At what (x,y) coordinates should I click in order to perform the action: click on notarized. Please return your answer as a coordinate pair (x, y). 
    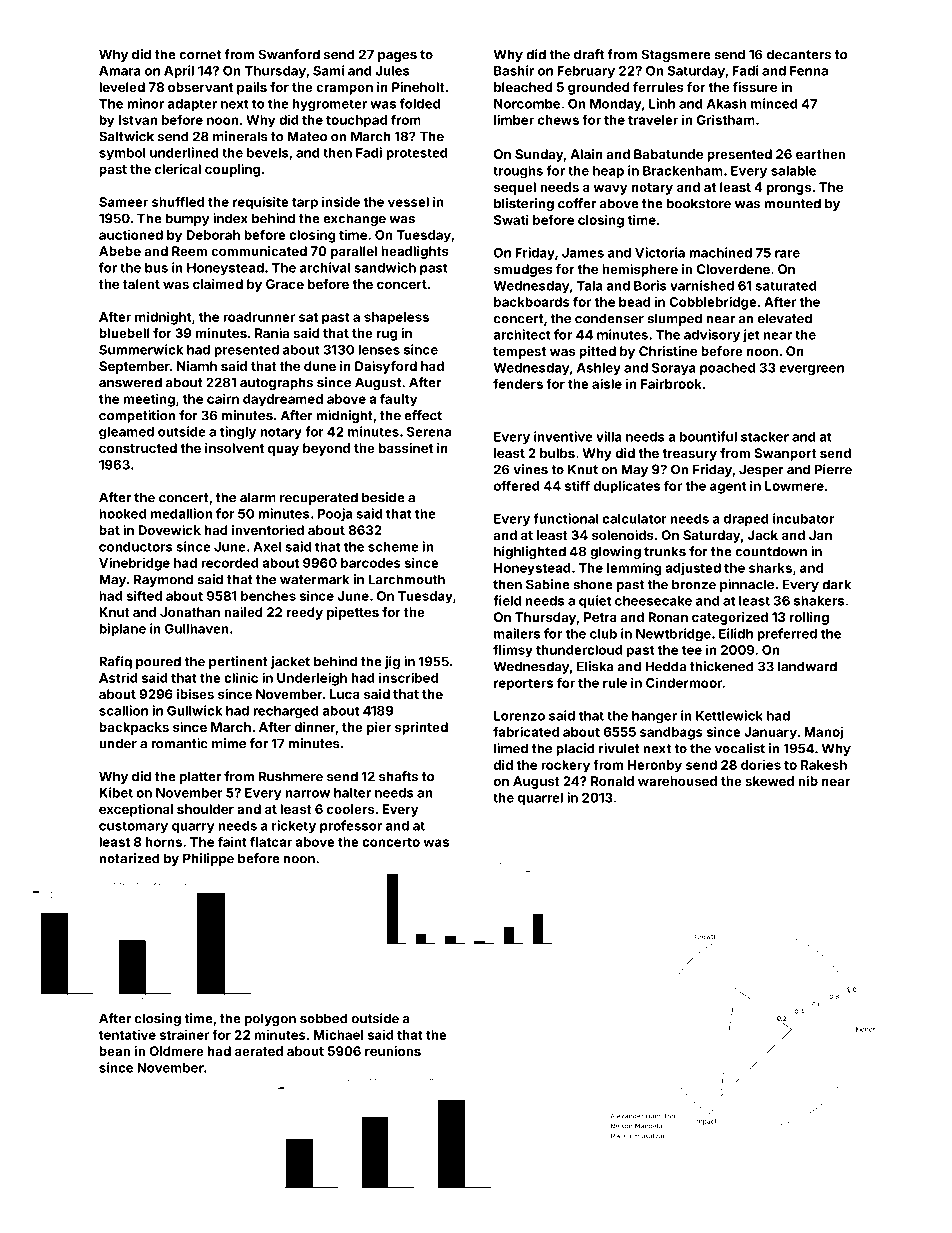
    Looking at the image, I should click on (129, 858).
